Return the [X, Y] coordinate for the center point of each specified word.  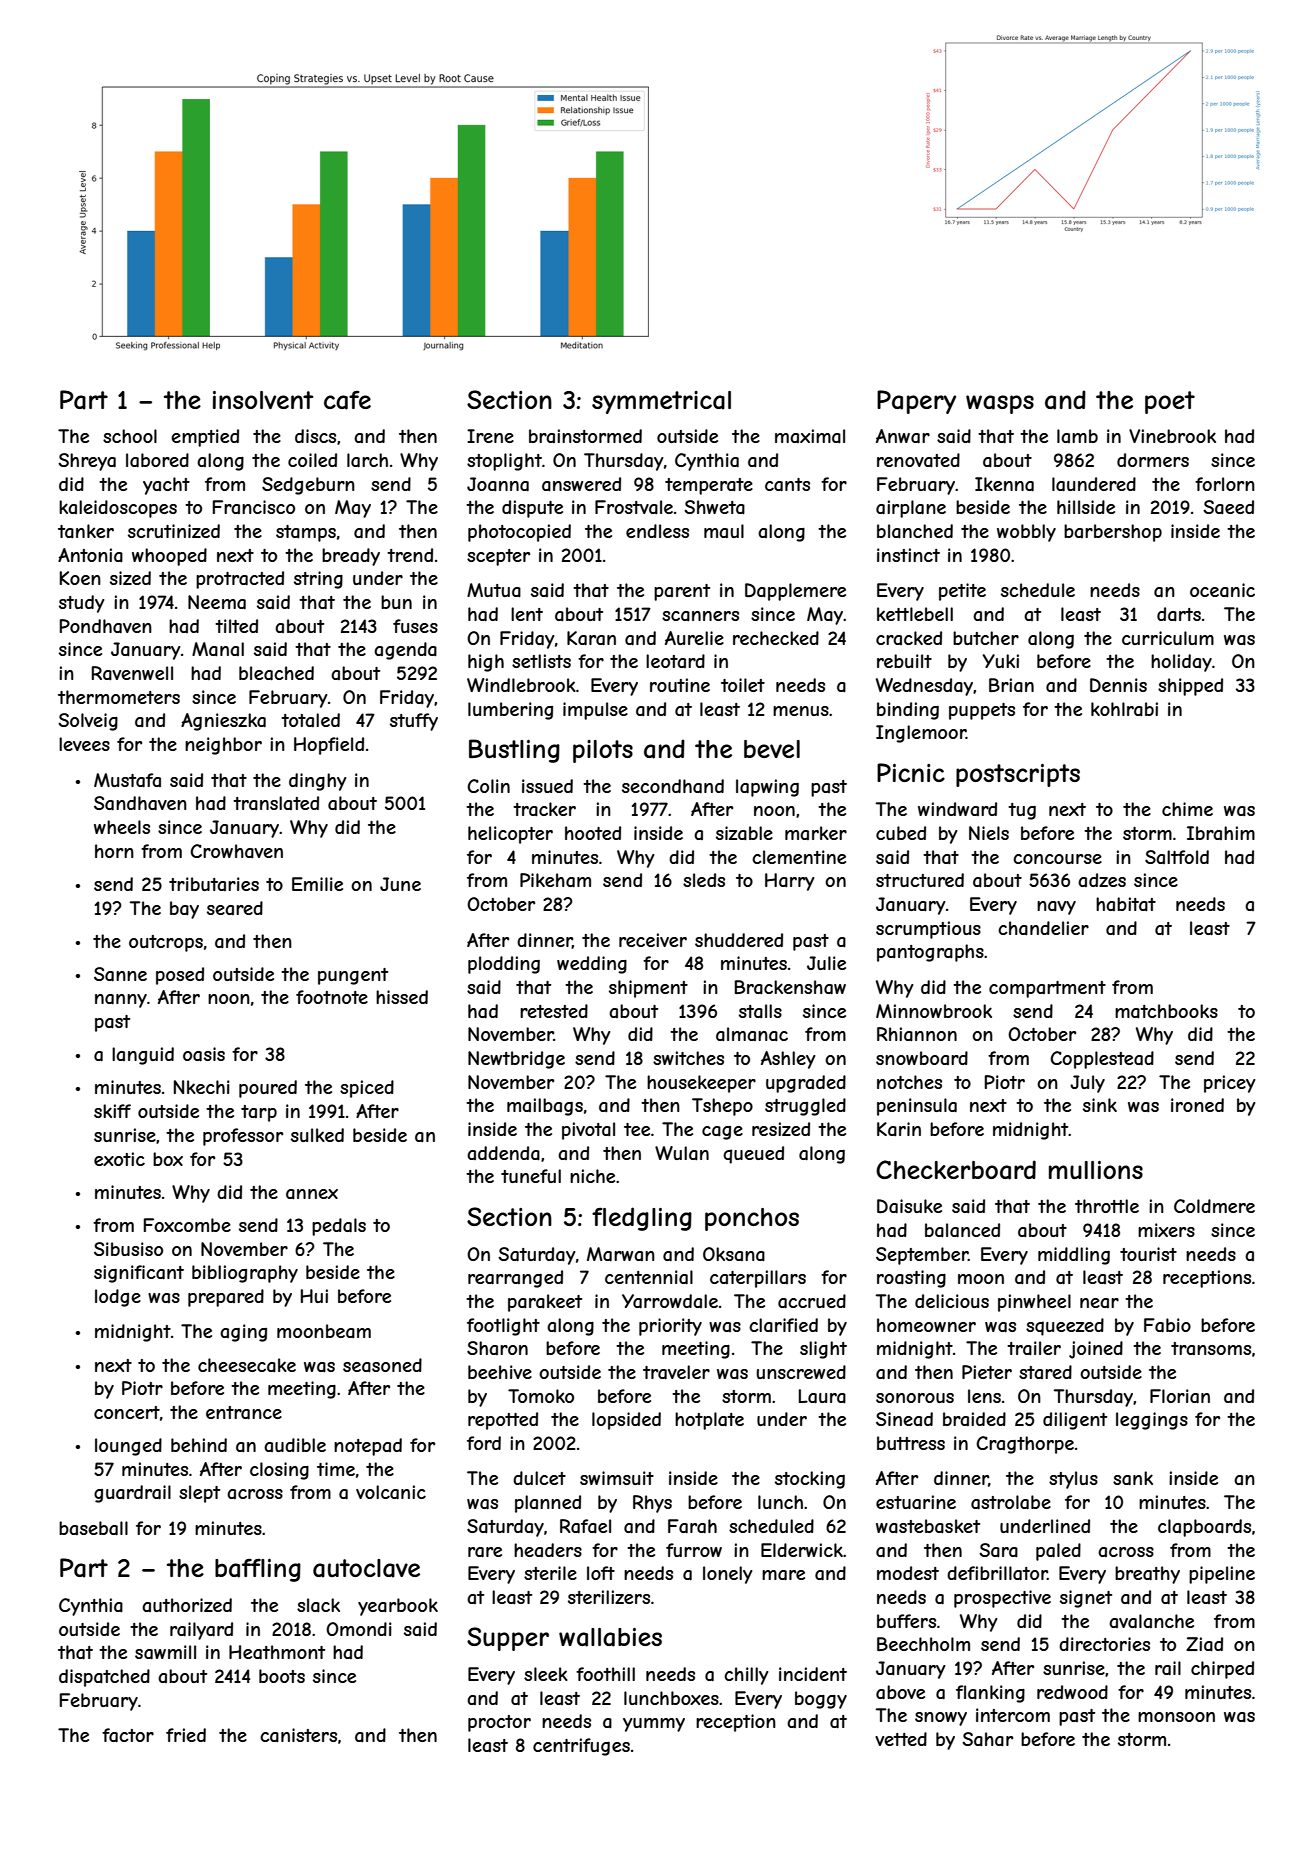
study [82, 604]
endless [657, 531]
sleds [704, 880]
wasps [1000, 404]
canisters [298, 1735]
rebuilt [904, 661]
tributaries [214, 884]
